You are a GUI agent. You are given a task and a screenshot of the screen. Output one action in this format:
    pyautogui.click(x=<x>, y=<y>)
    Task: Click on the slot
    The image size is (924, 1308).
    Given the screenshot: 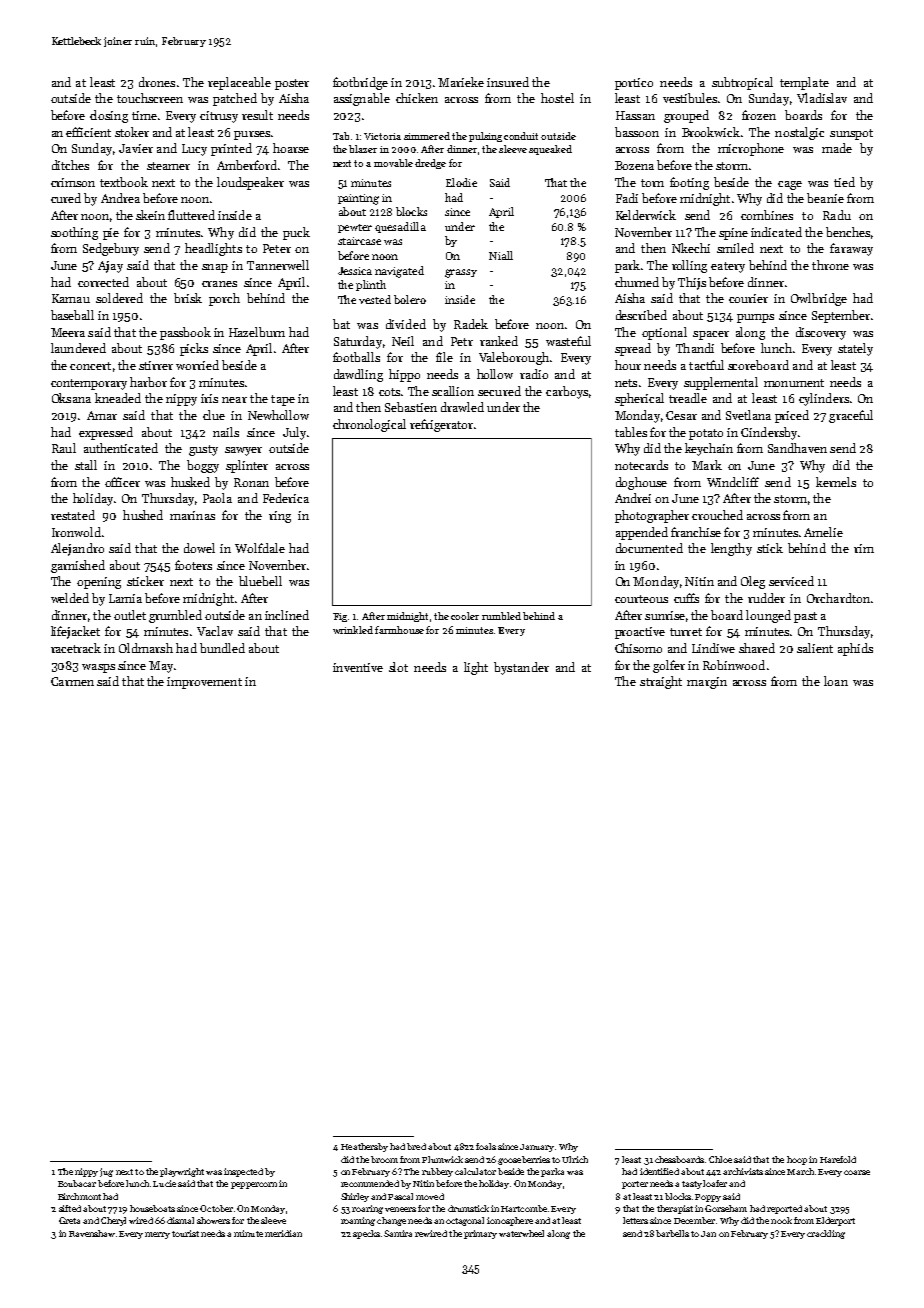 What is the action you would take?
    pyautogui.click(x=398, y=667)
